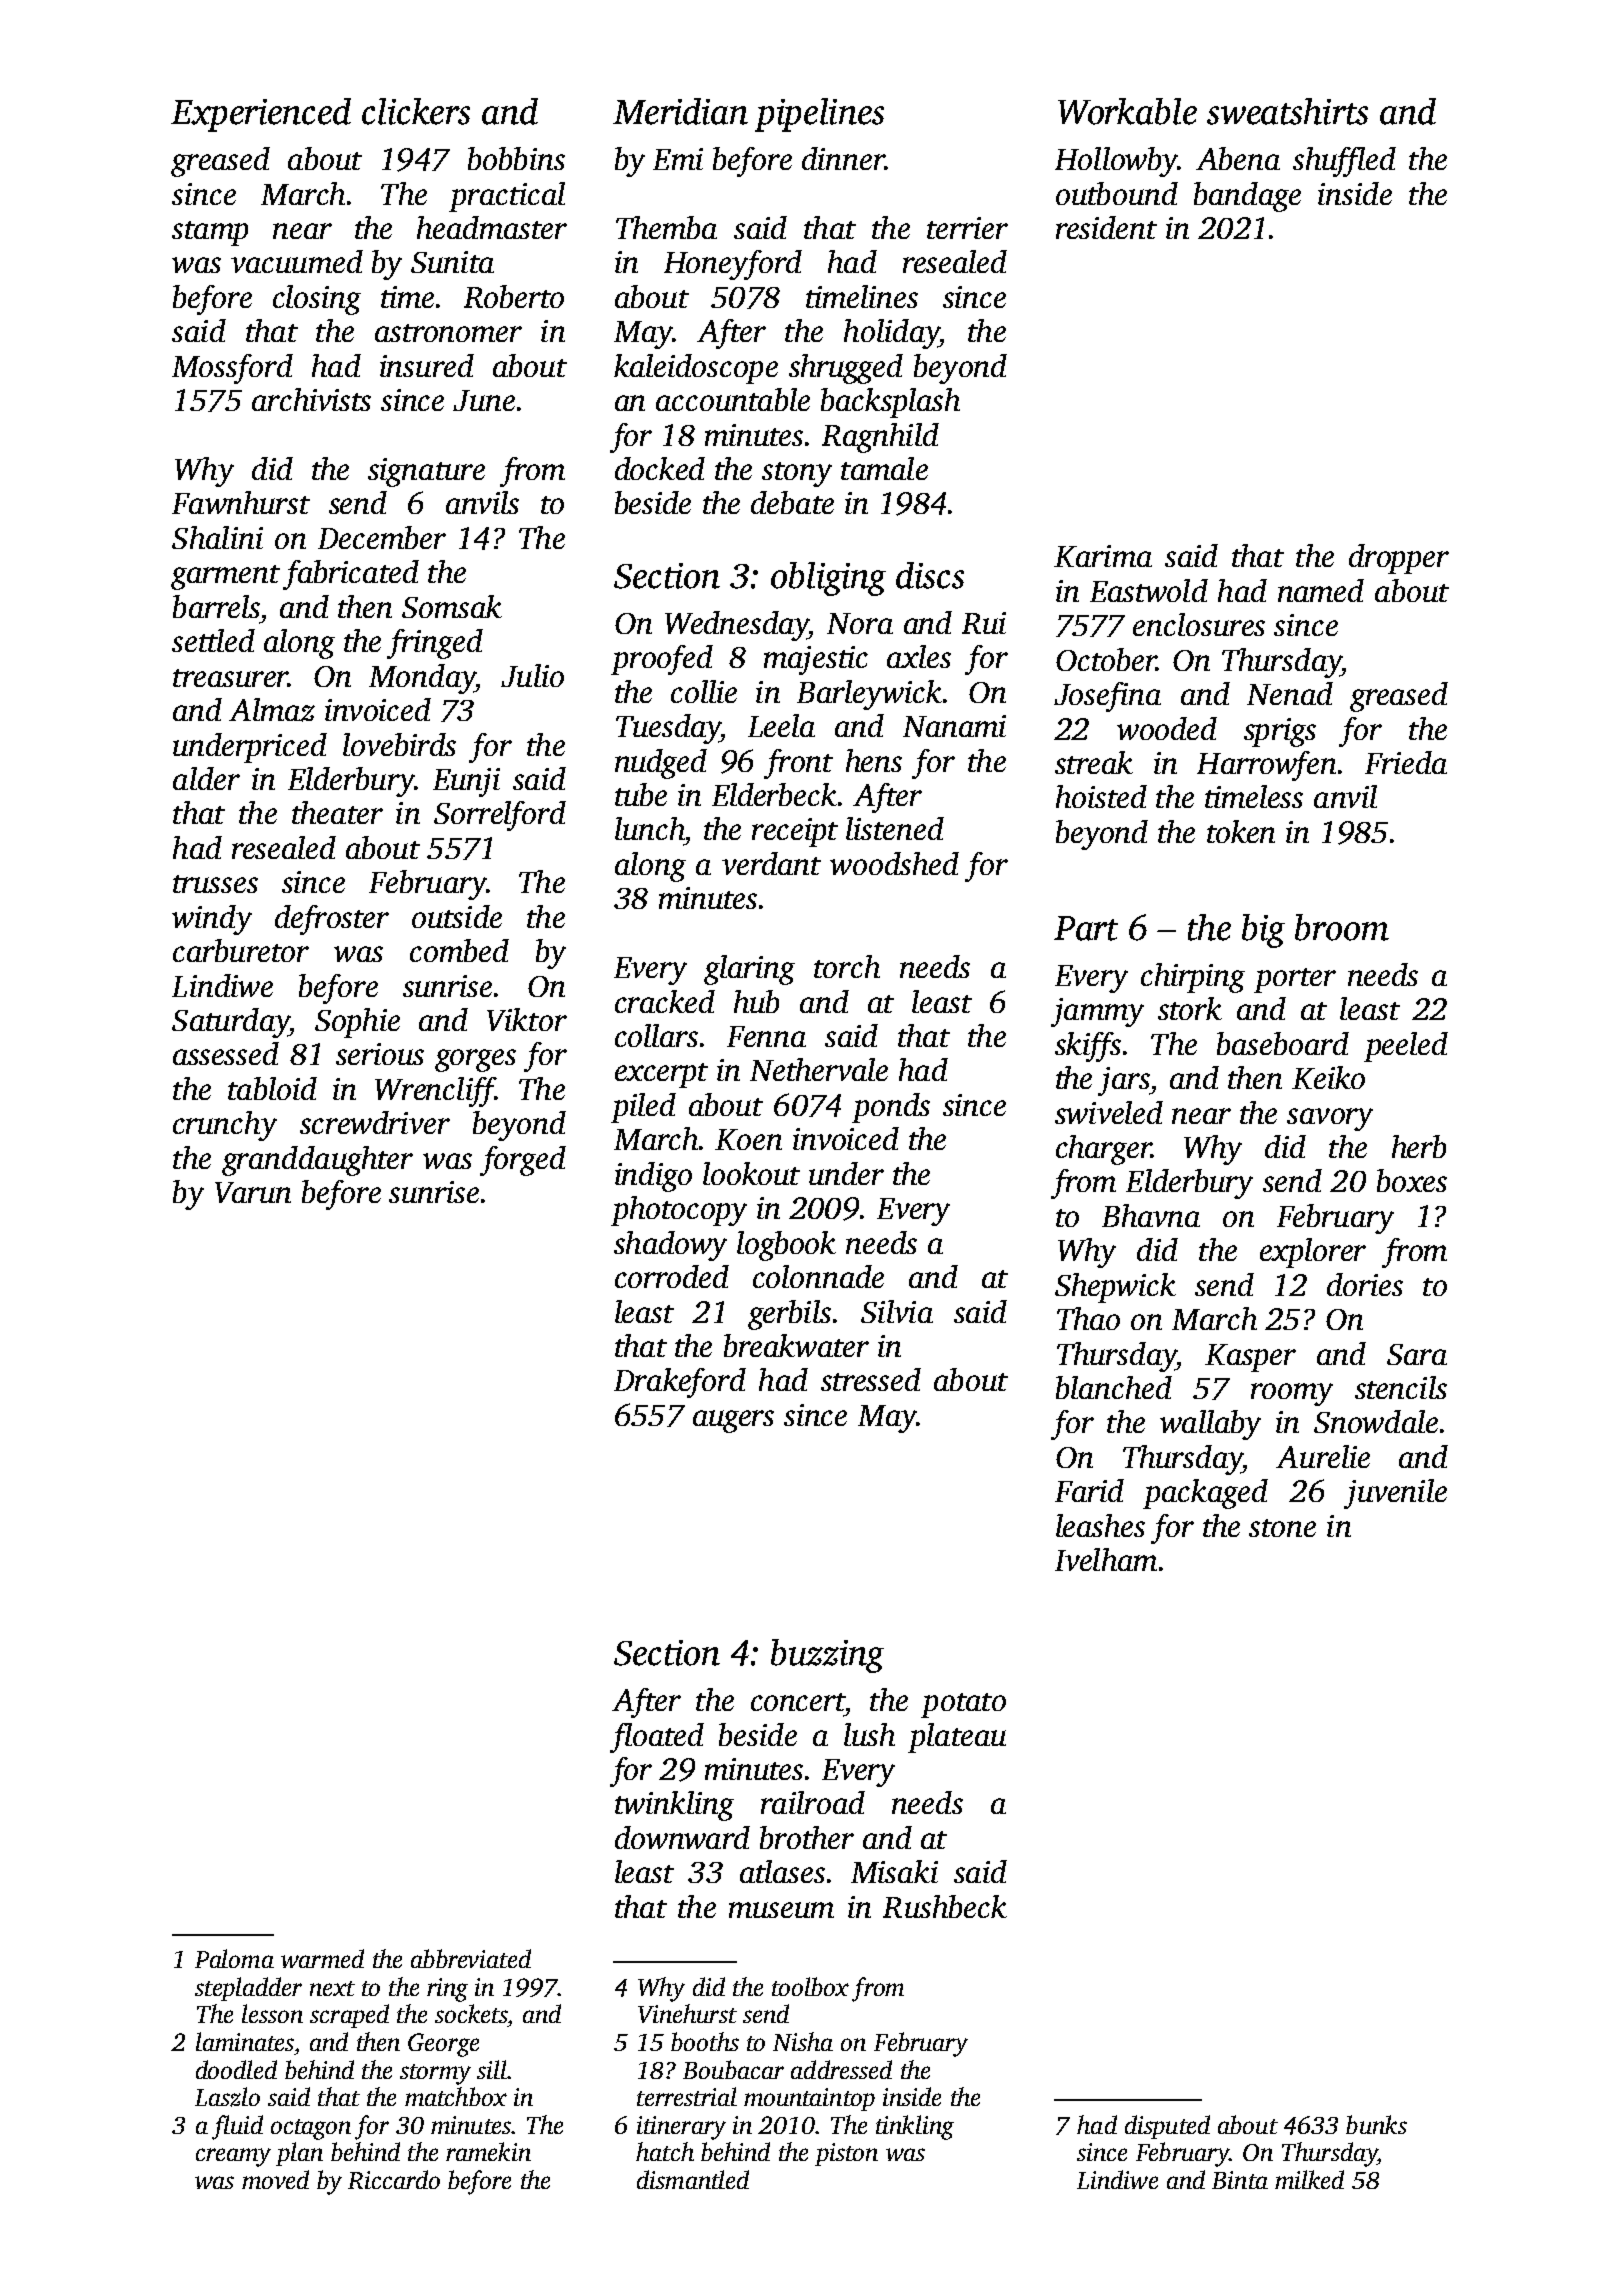  Describe the element at coordinates (1412, 1180) in the screenshot. I see `boxes` at that location.
